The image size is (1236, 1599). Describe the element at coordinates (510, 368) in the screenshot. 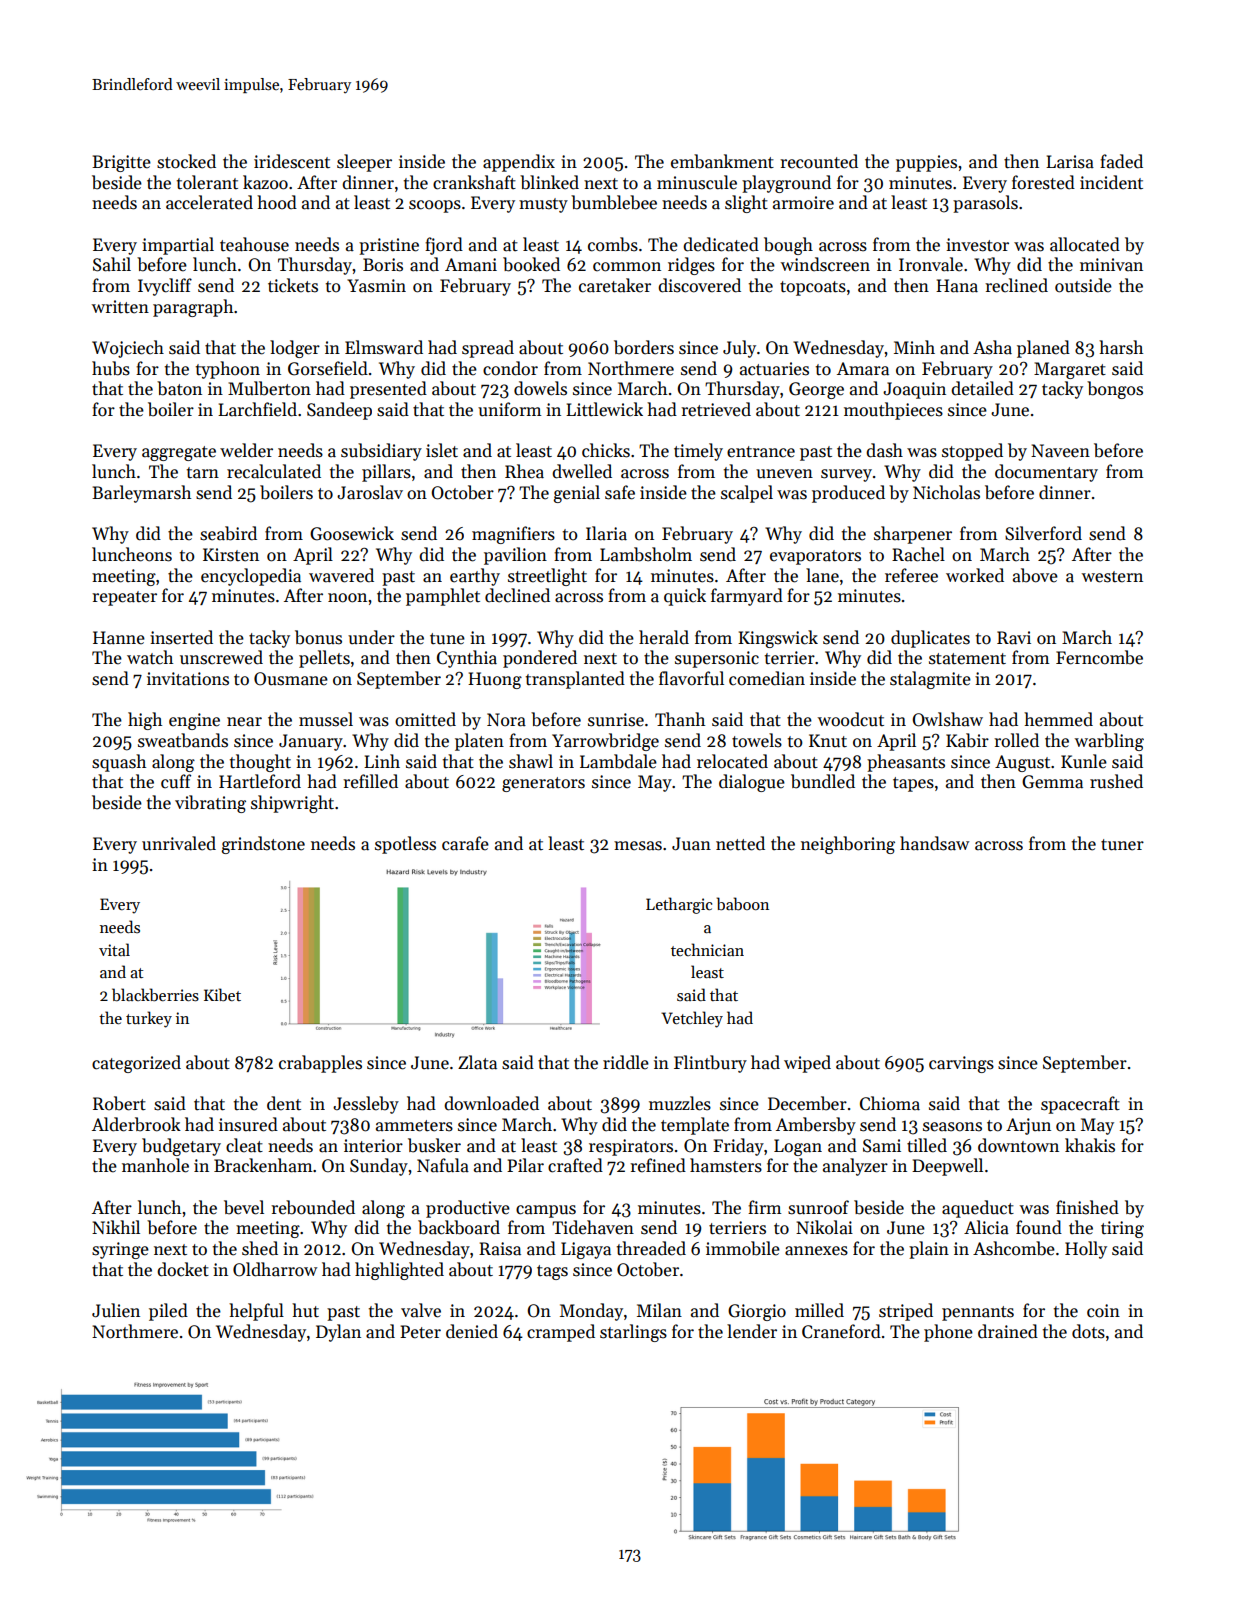

I see `condor` at that location.
